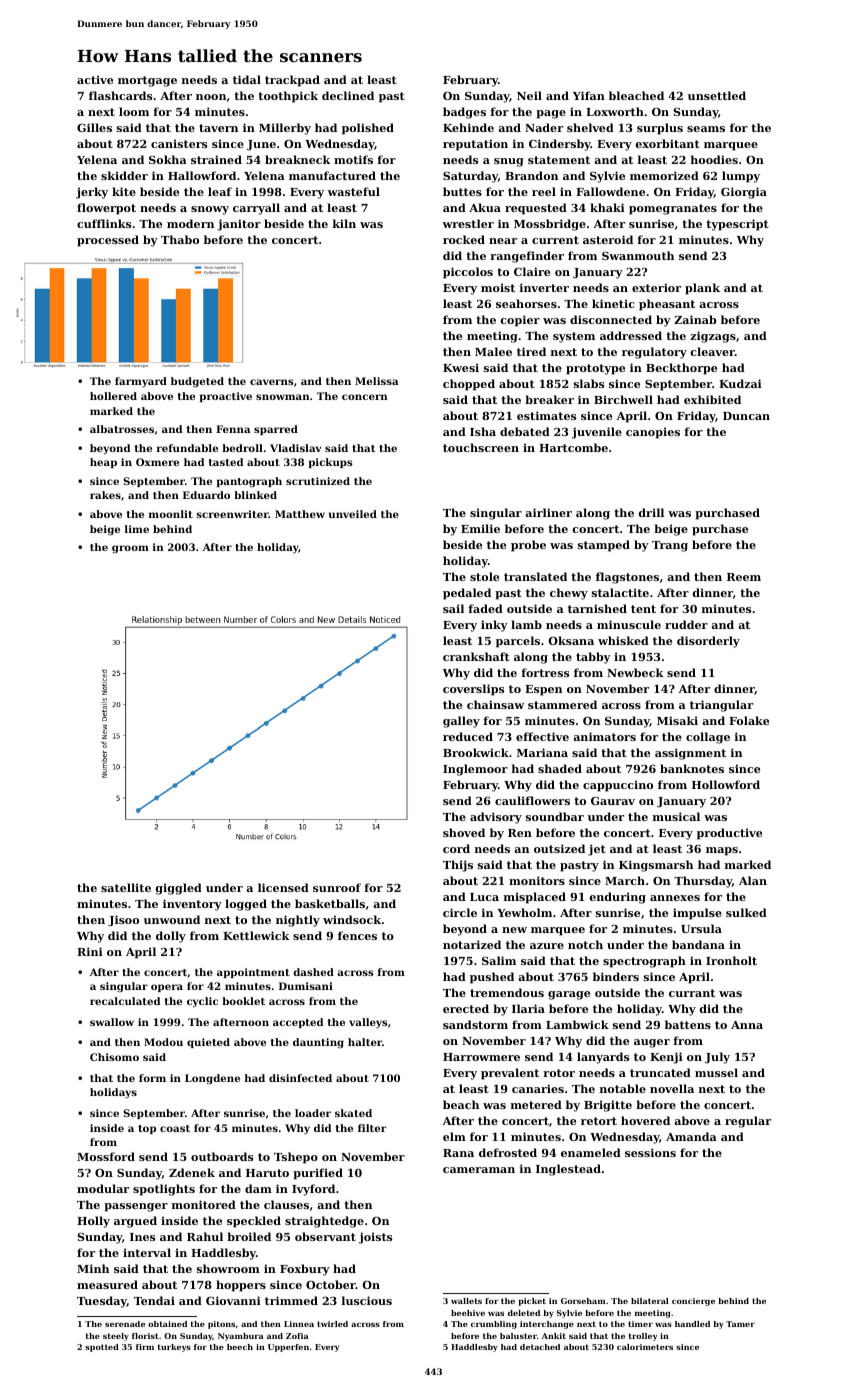 The height and width of the screenshot is (1400, 849). What do you see at coordinates (542, 752) in the screenshot?
I see `Mariana` at bounding box center [542, 752].
